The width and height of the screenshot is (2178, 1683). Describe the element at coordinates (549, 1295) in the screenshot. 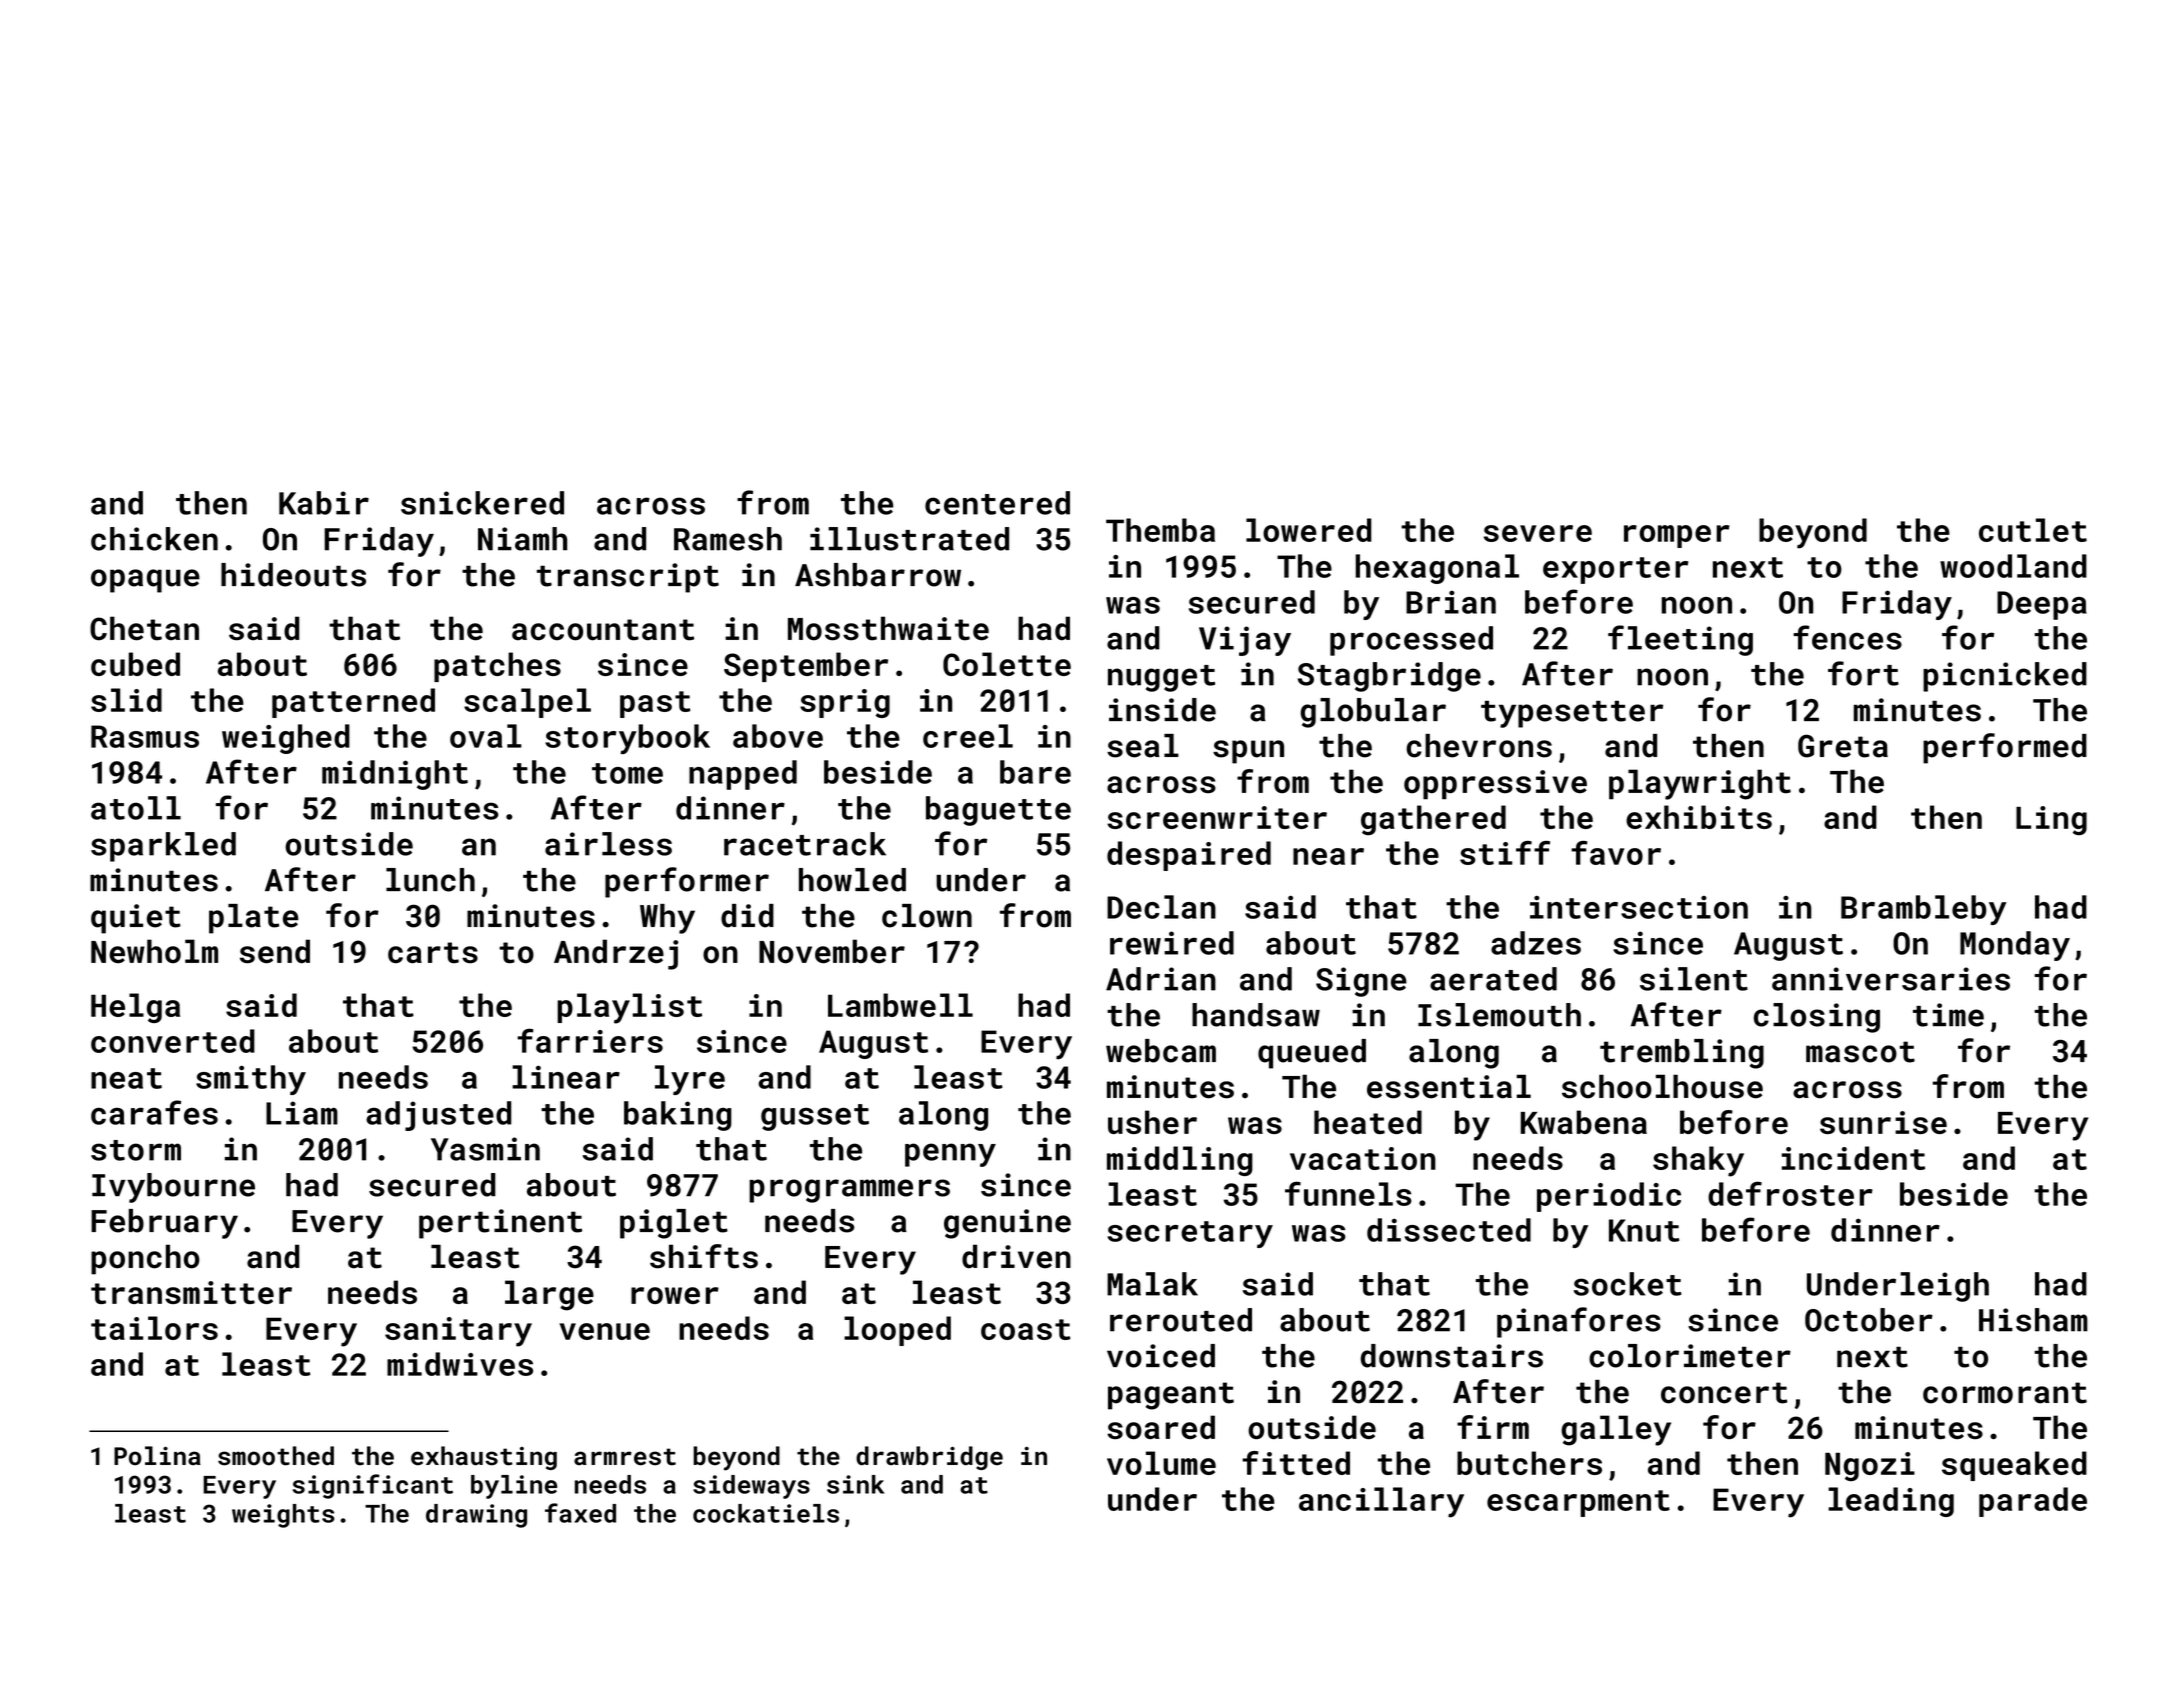

I see `large` at that location.
